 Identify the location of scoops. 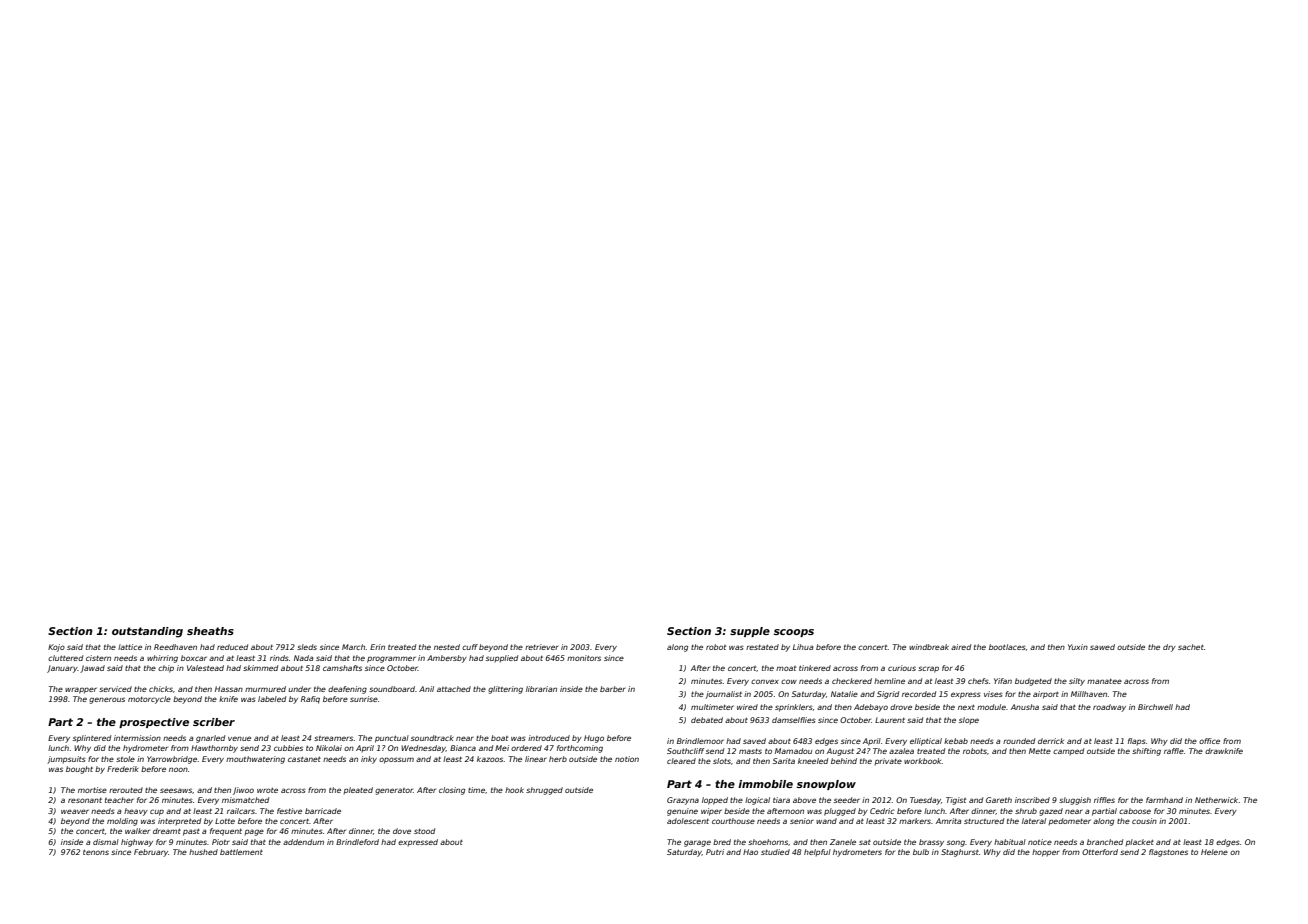
(794, 633).
